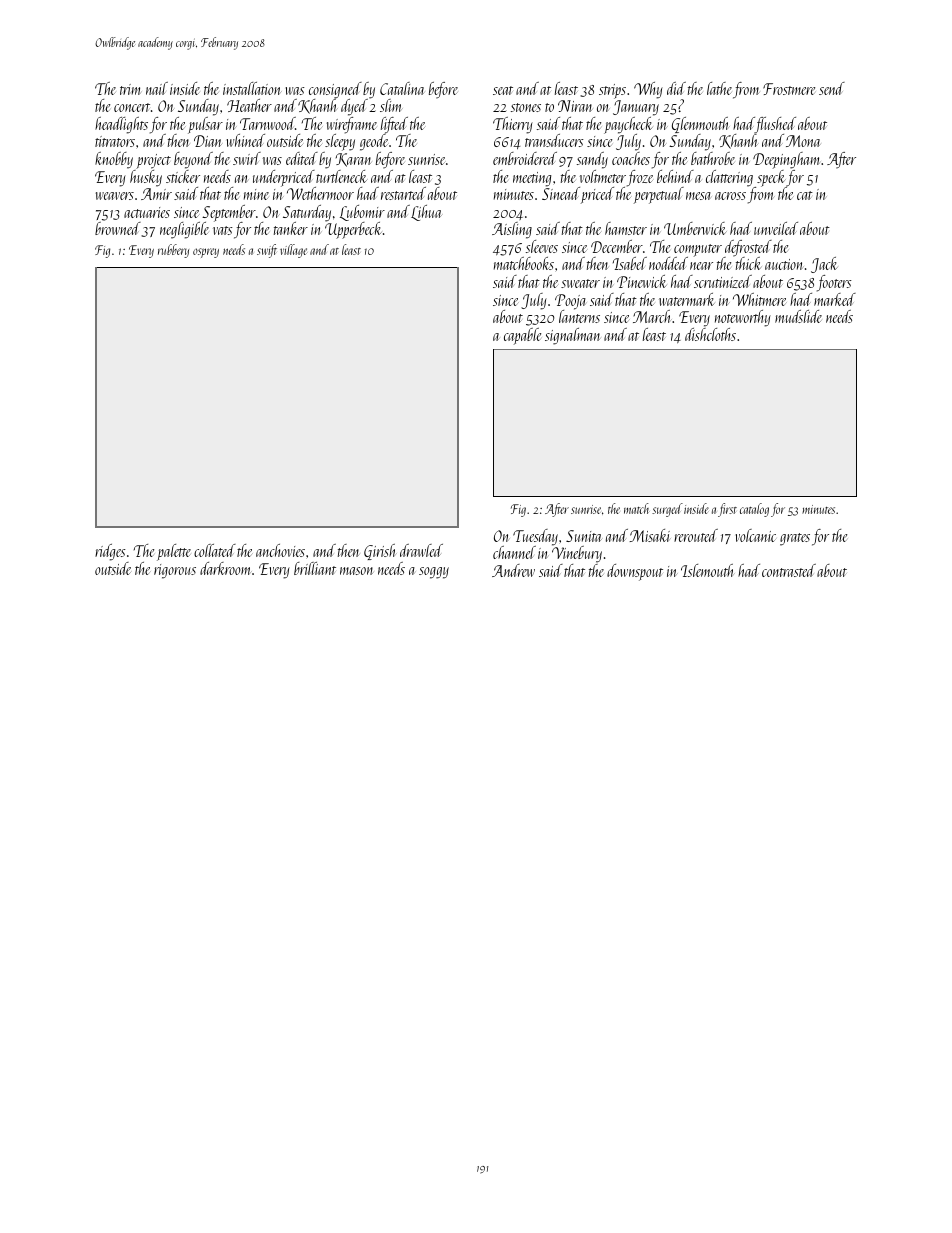  I want to click on brilliant, so click(315, 568).
